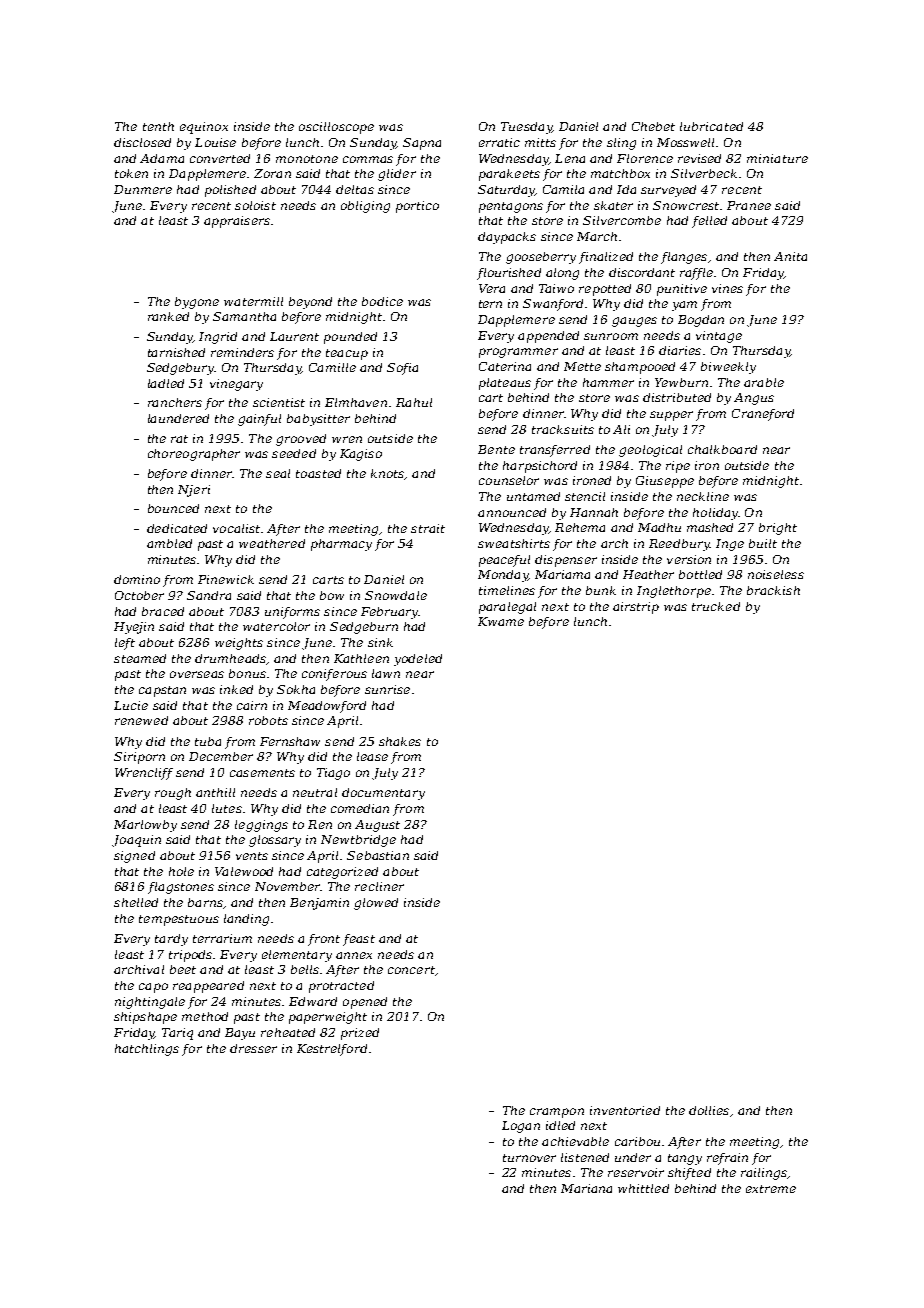 The width and height of the page is (924, 1308). I want to click on portico, so click(417, 207).
